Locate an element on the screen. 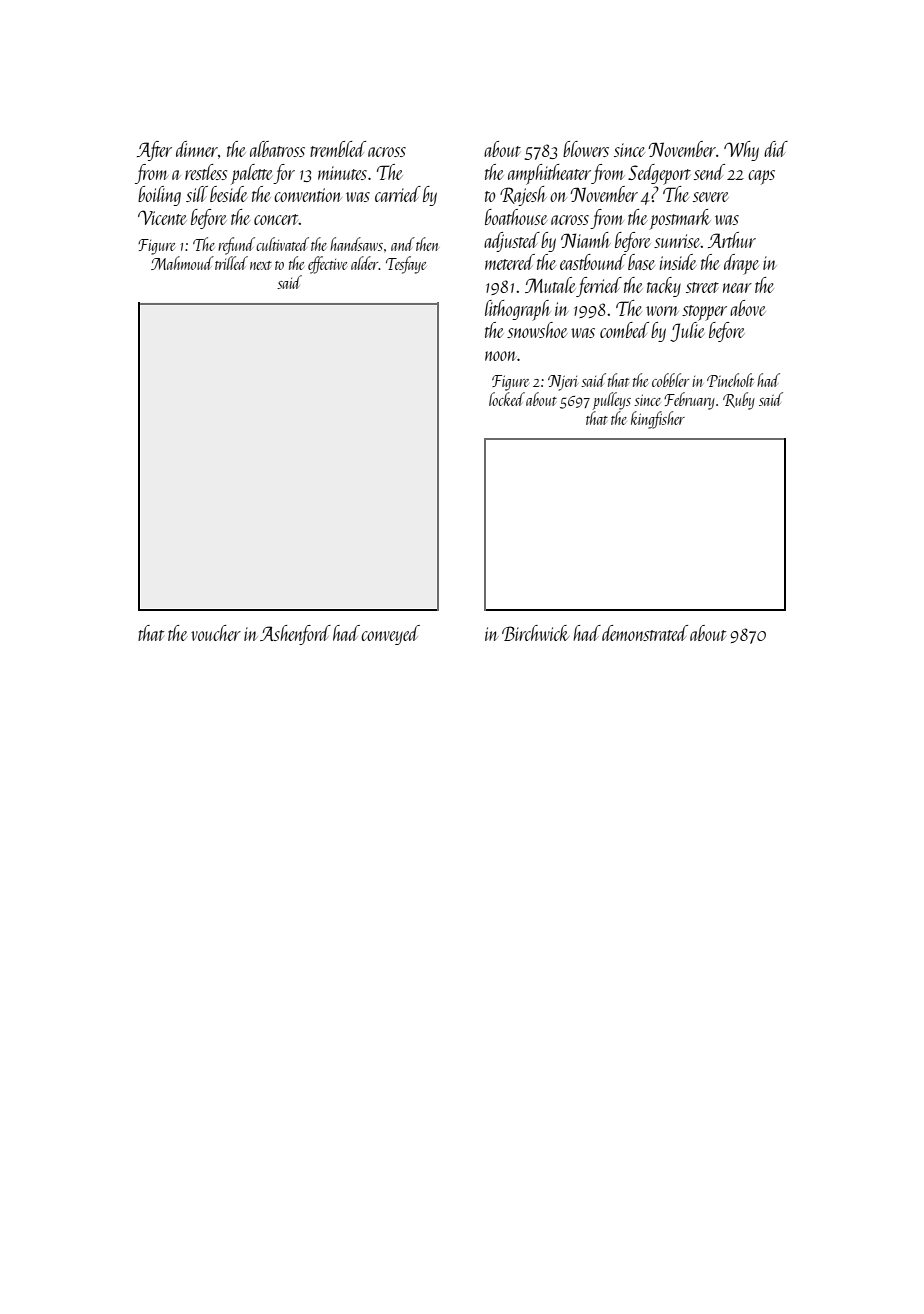  Birchwick is located at coordinates (535, 633).
